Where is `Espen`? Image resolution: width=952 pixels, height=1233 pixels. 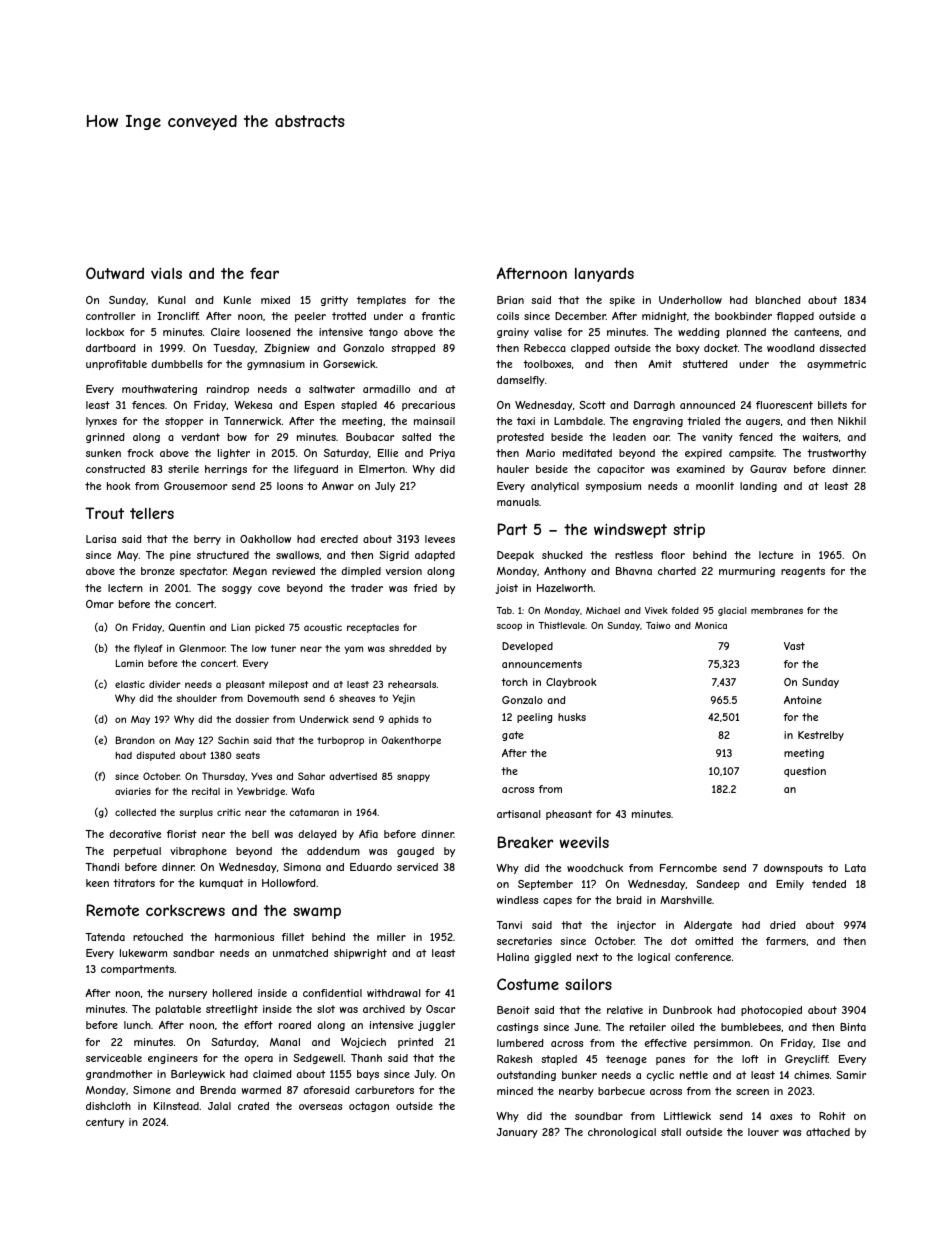 Espen is located at coordinates (320, 406).
